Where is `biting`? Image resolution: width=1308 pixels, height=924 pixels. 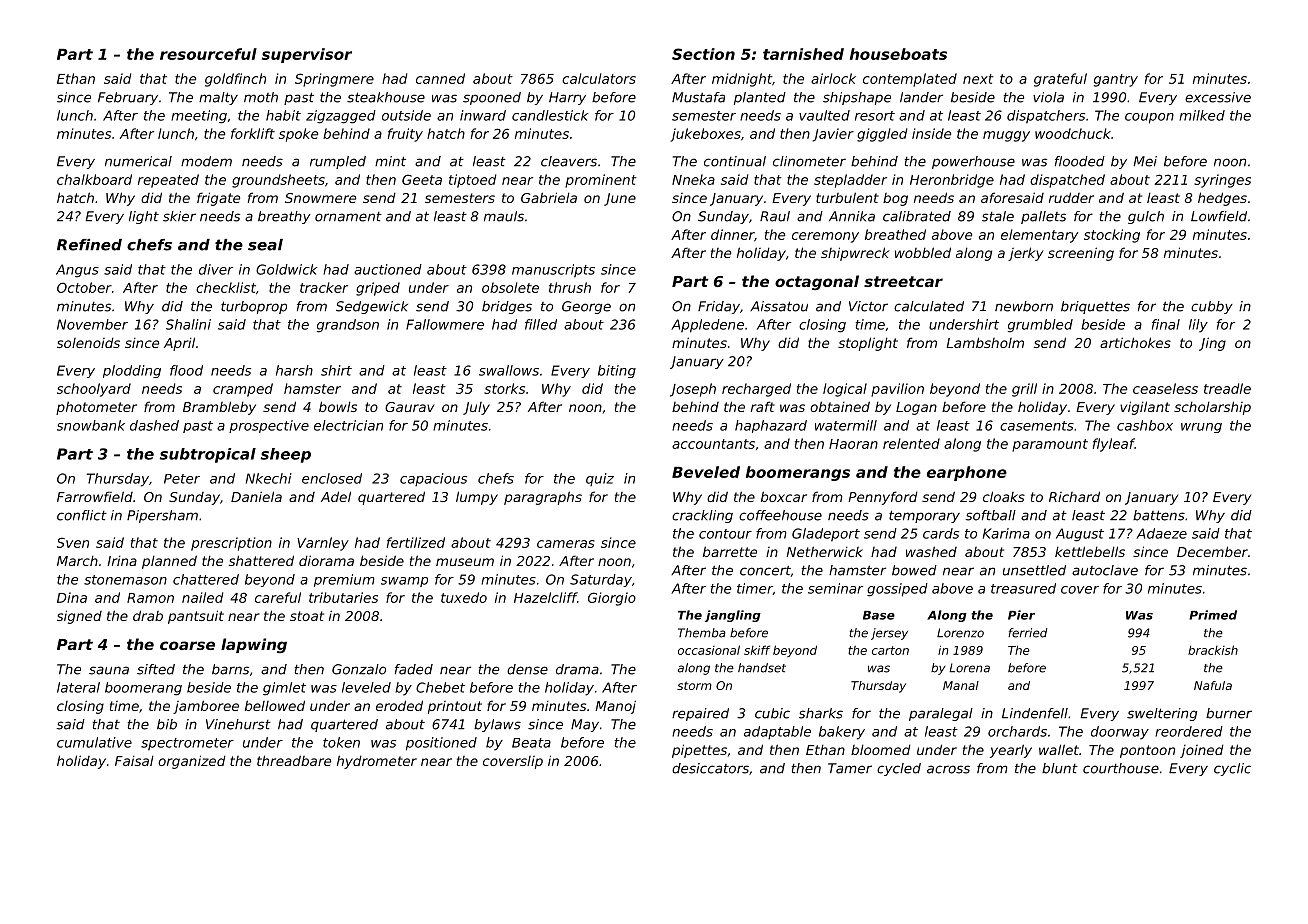
biting is located at coordinates (617, 371).
